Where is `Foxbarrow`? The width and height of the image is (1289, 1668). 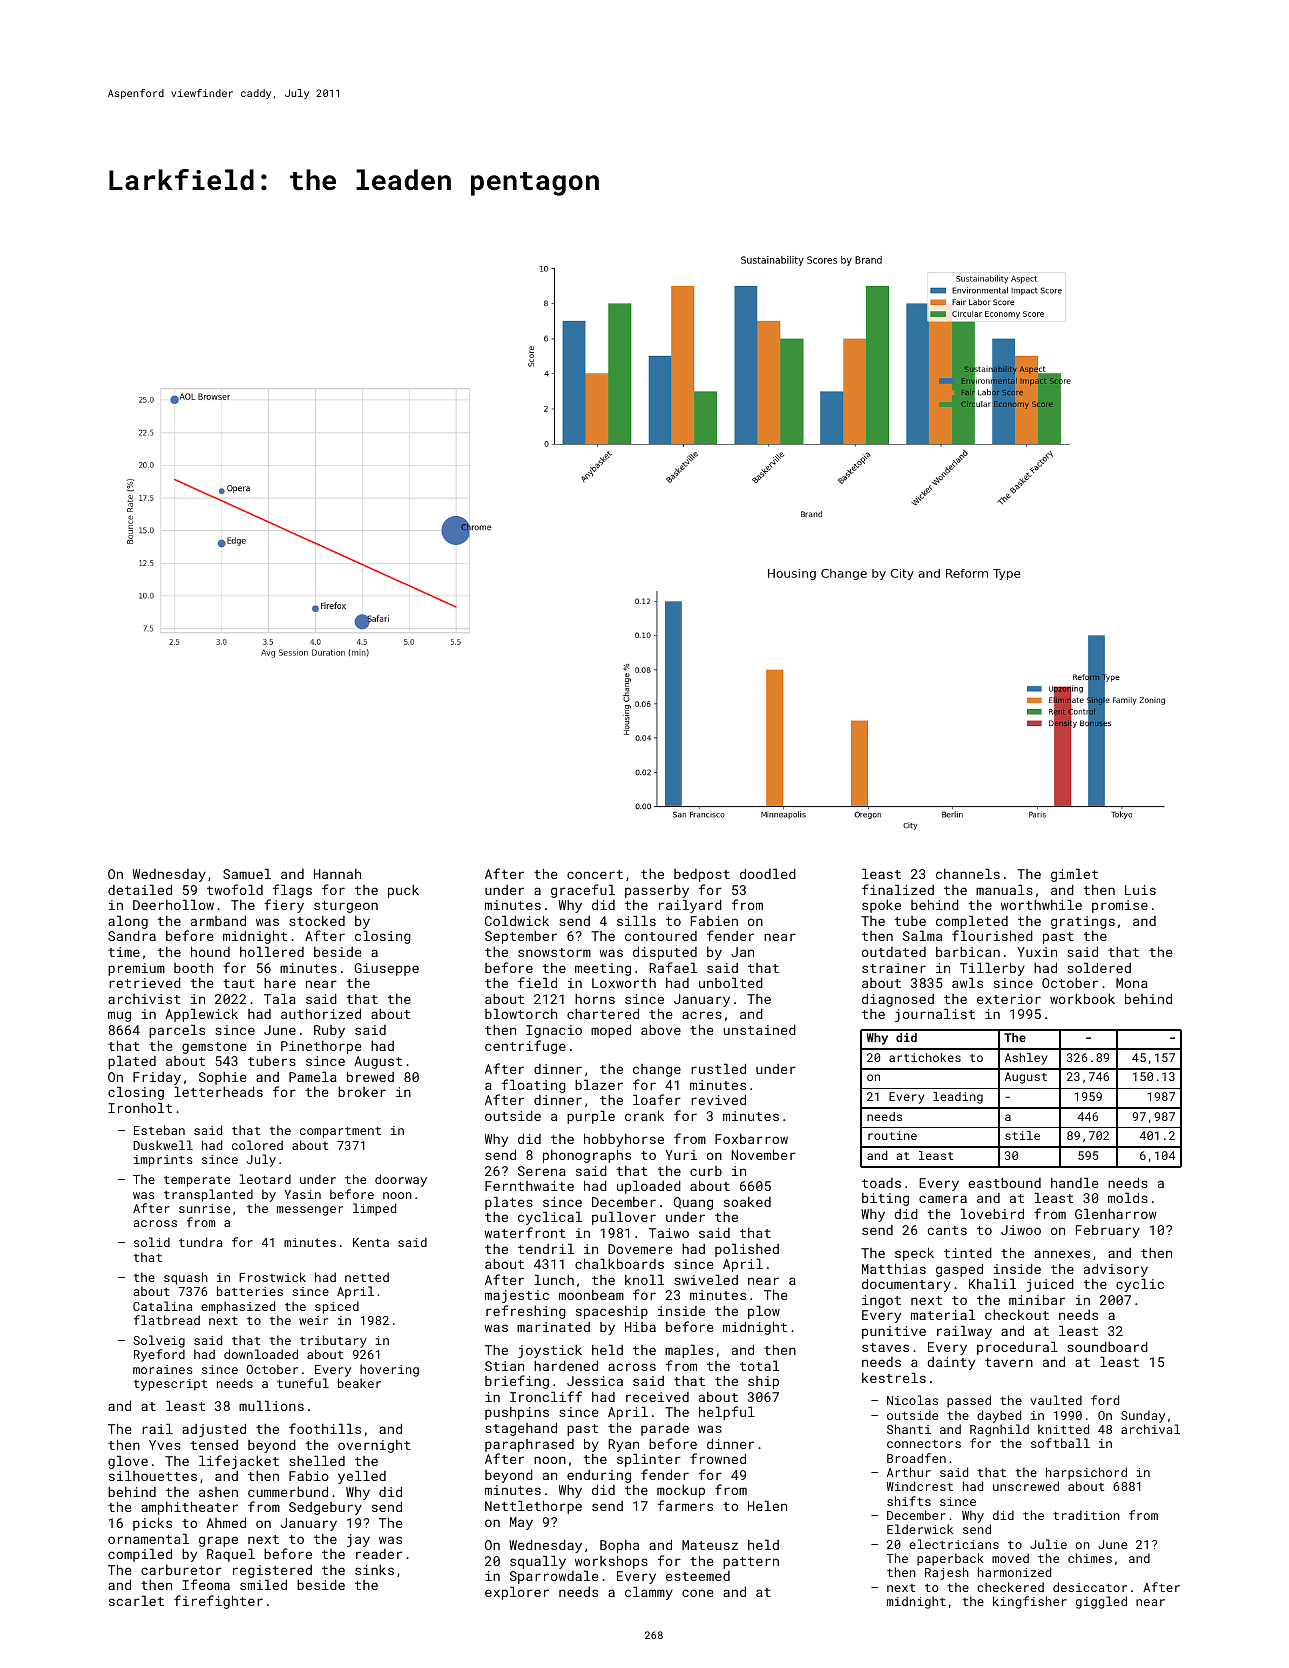 Foxbarrow is located at coordinates (751, 1139).
